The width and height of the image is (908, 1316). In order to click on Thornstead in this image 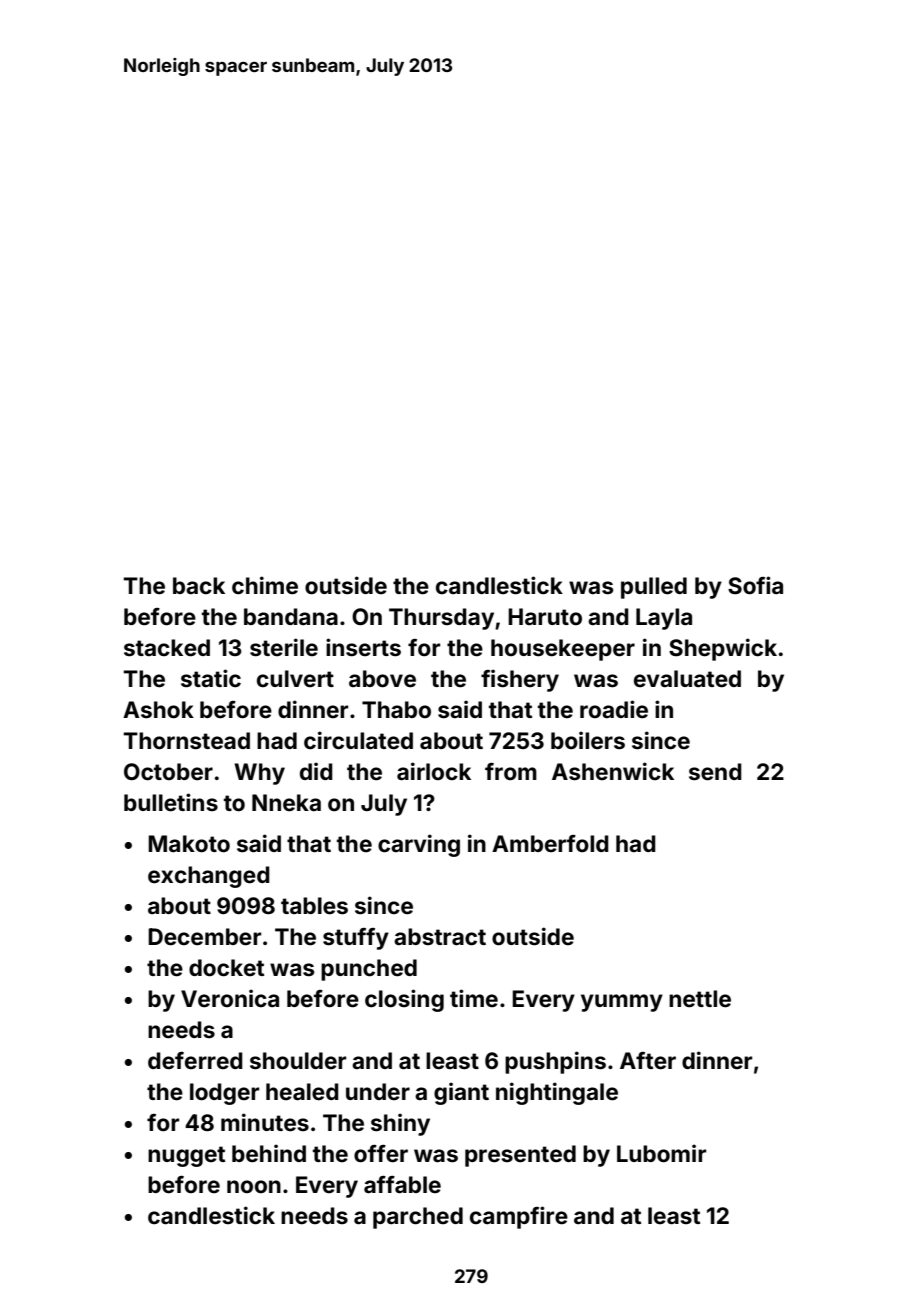, I will do `click(186, 741)`.
